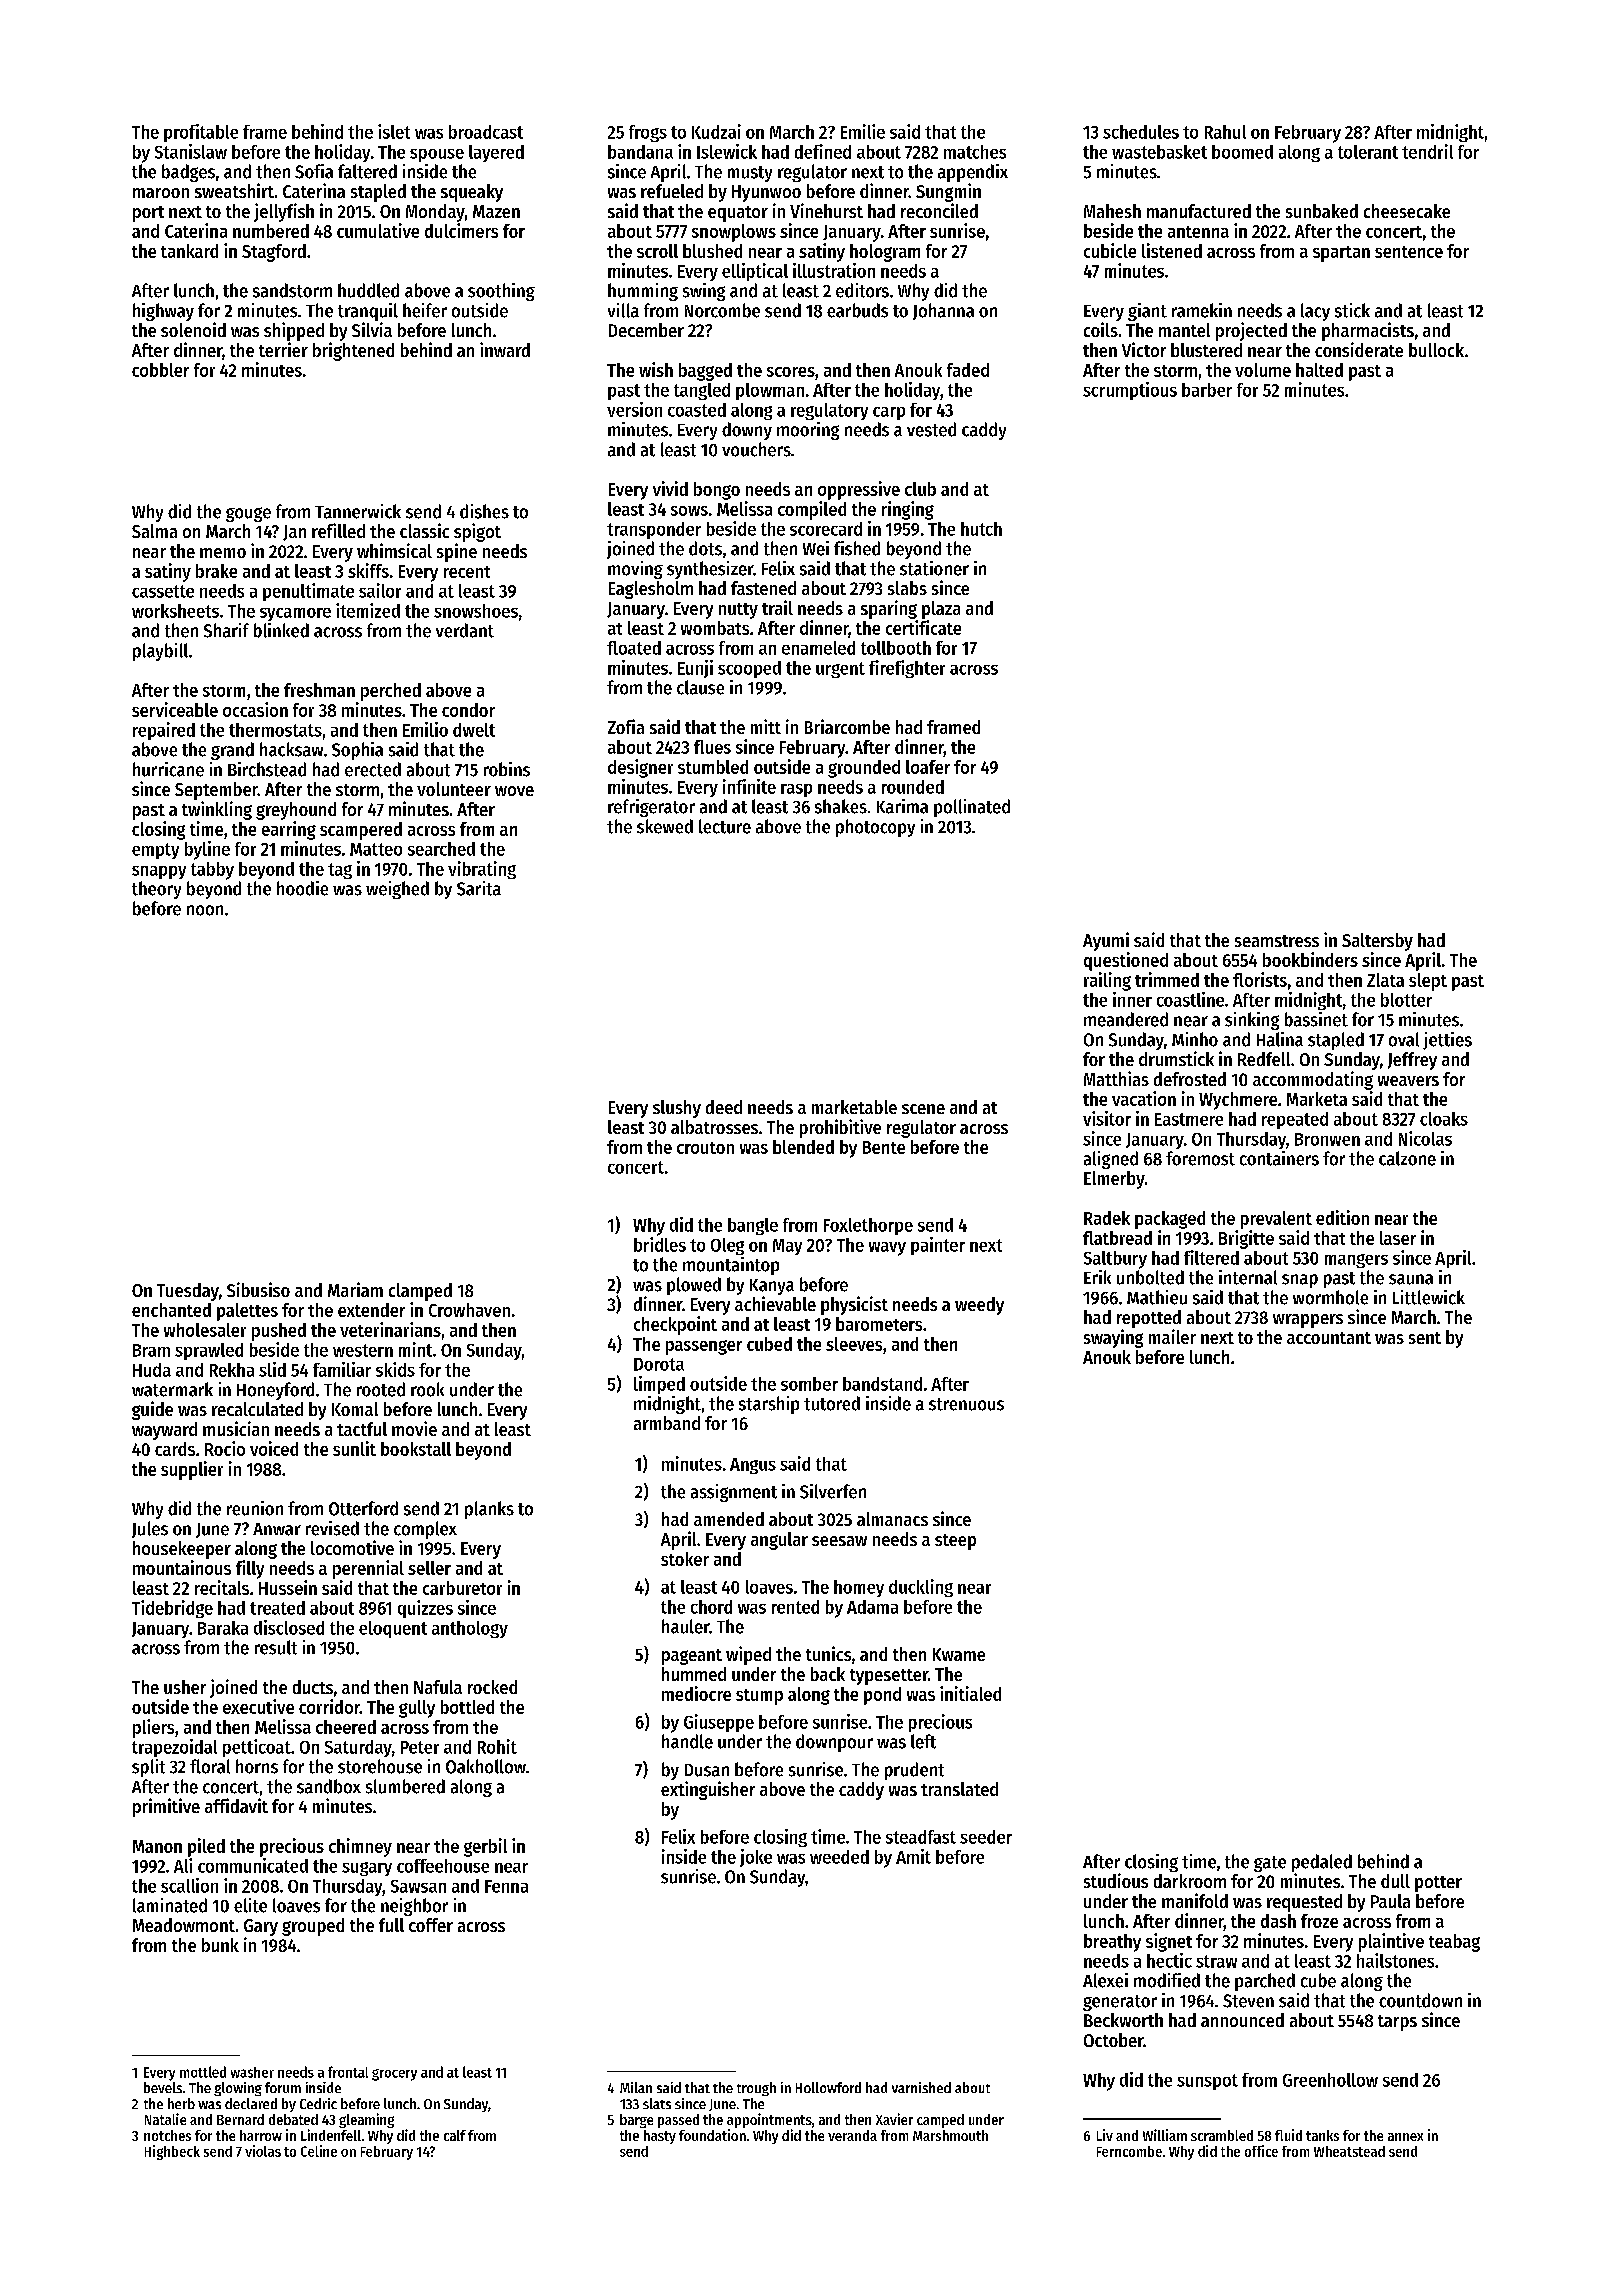 This image has height=2292, width=1620. Describe the element at coordinates (1276, 1220) in the image. I see `prevalent` at that location.
